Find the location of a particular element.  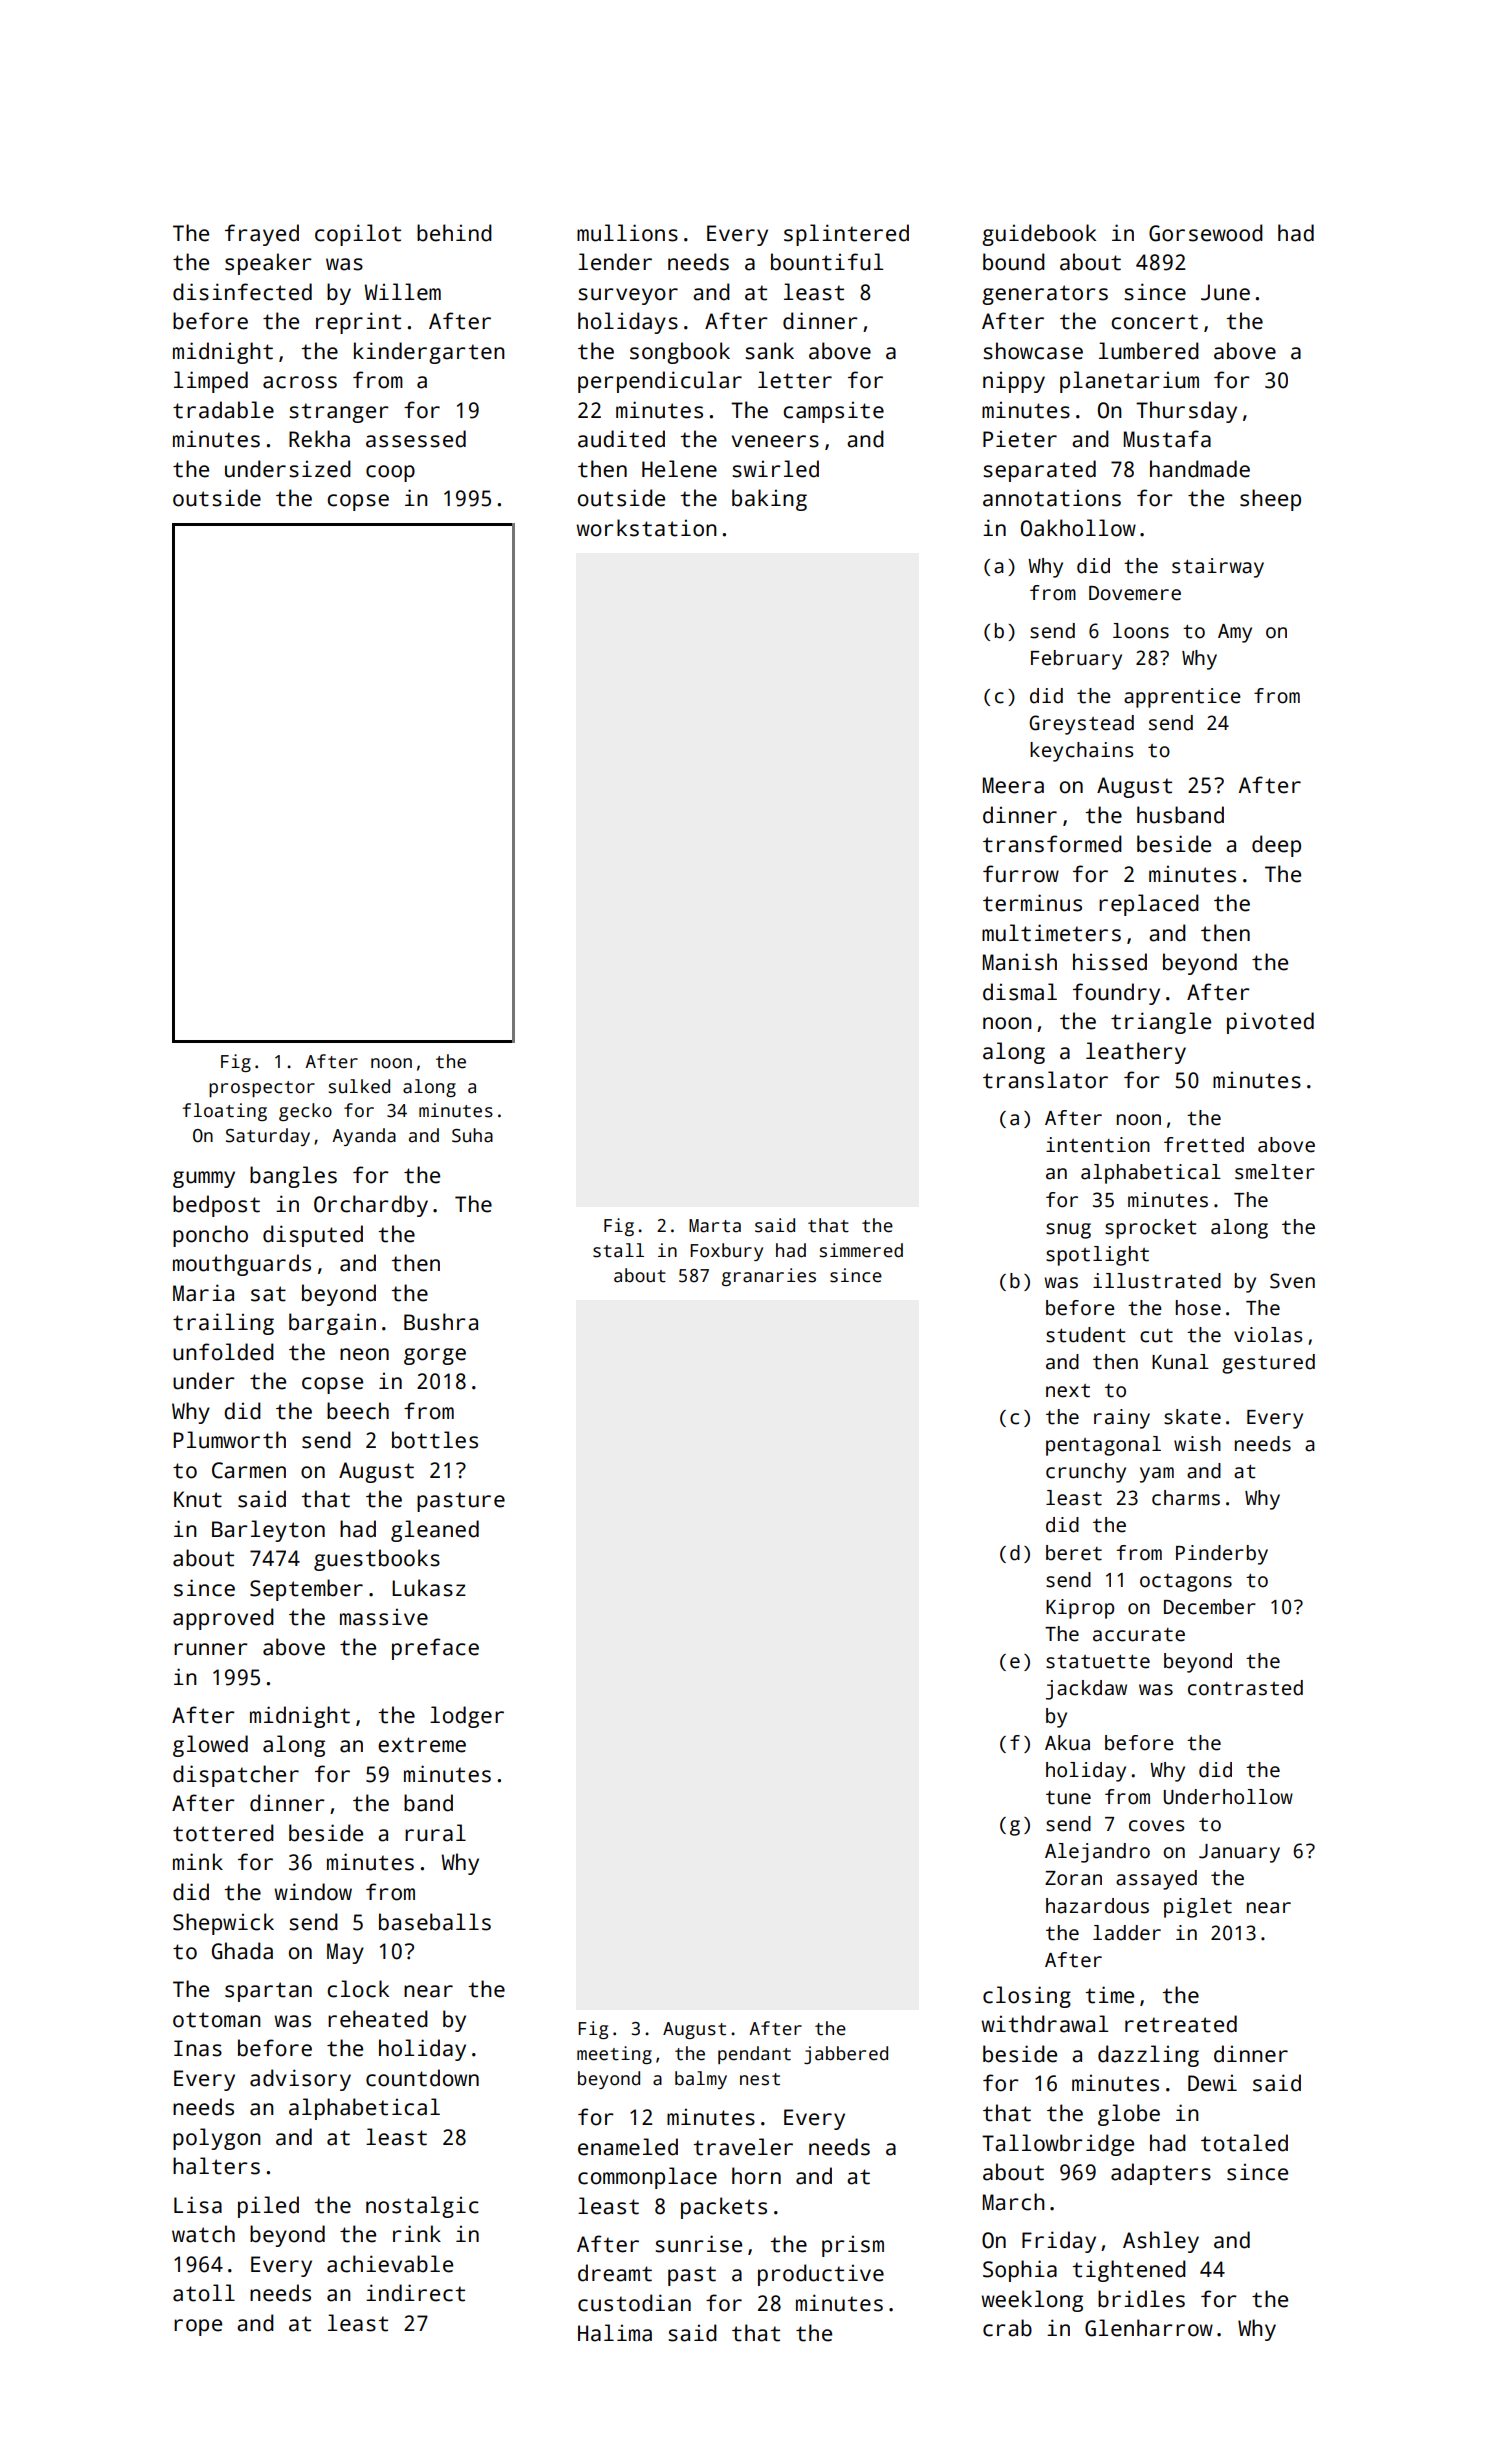

Suha is located at coordinates (472, 1135).
